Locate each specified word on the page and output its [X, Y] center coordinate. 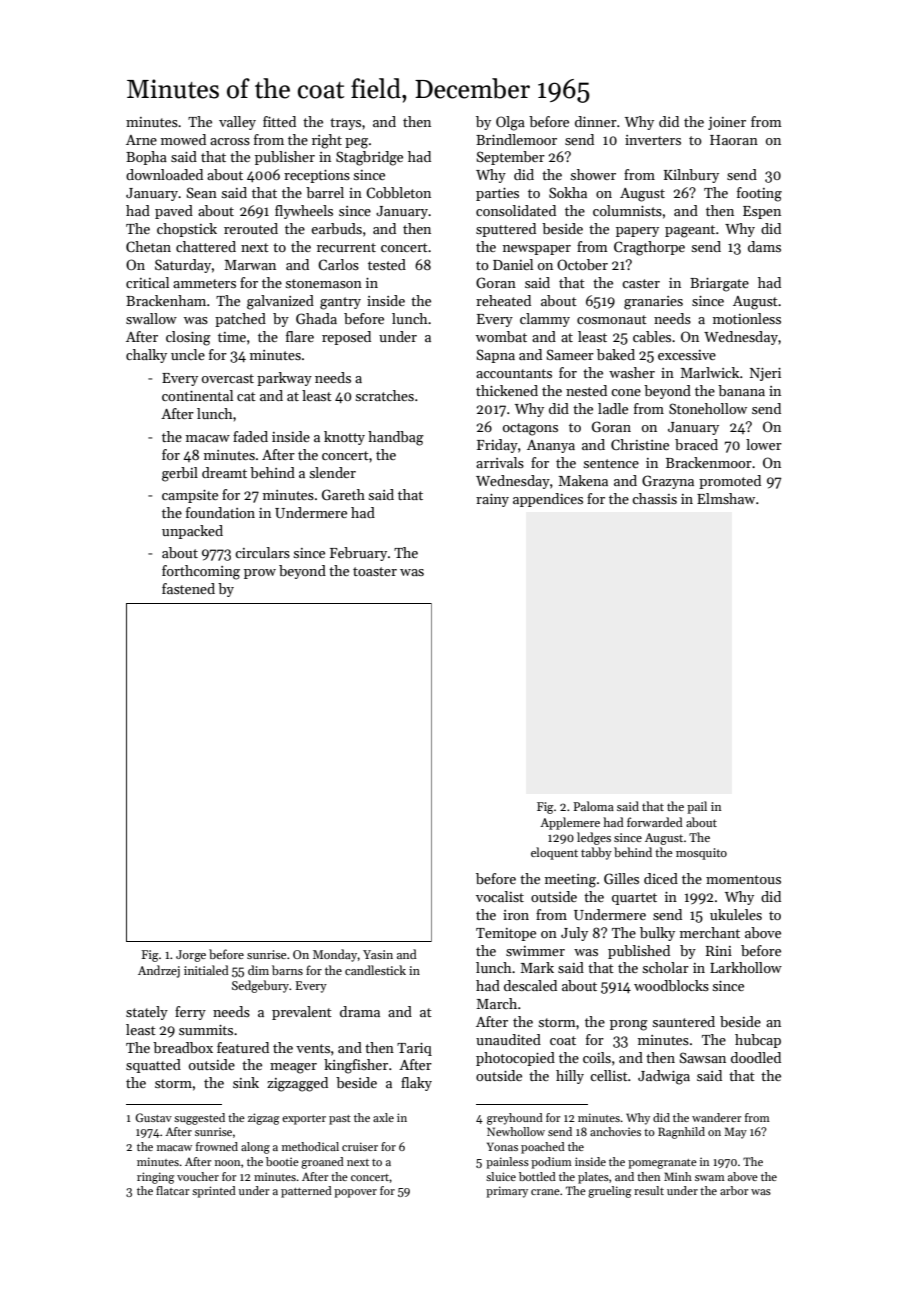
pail [697, 807]
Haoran [734, 140]
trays [345, 124]
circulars [262, 552]
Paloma [593, 806]
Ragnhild [681, 1133]
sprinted [214, 1192]
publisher [285, 158]
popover [355, 1193]
